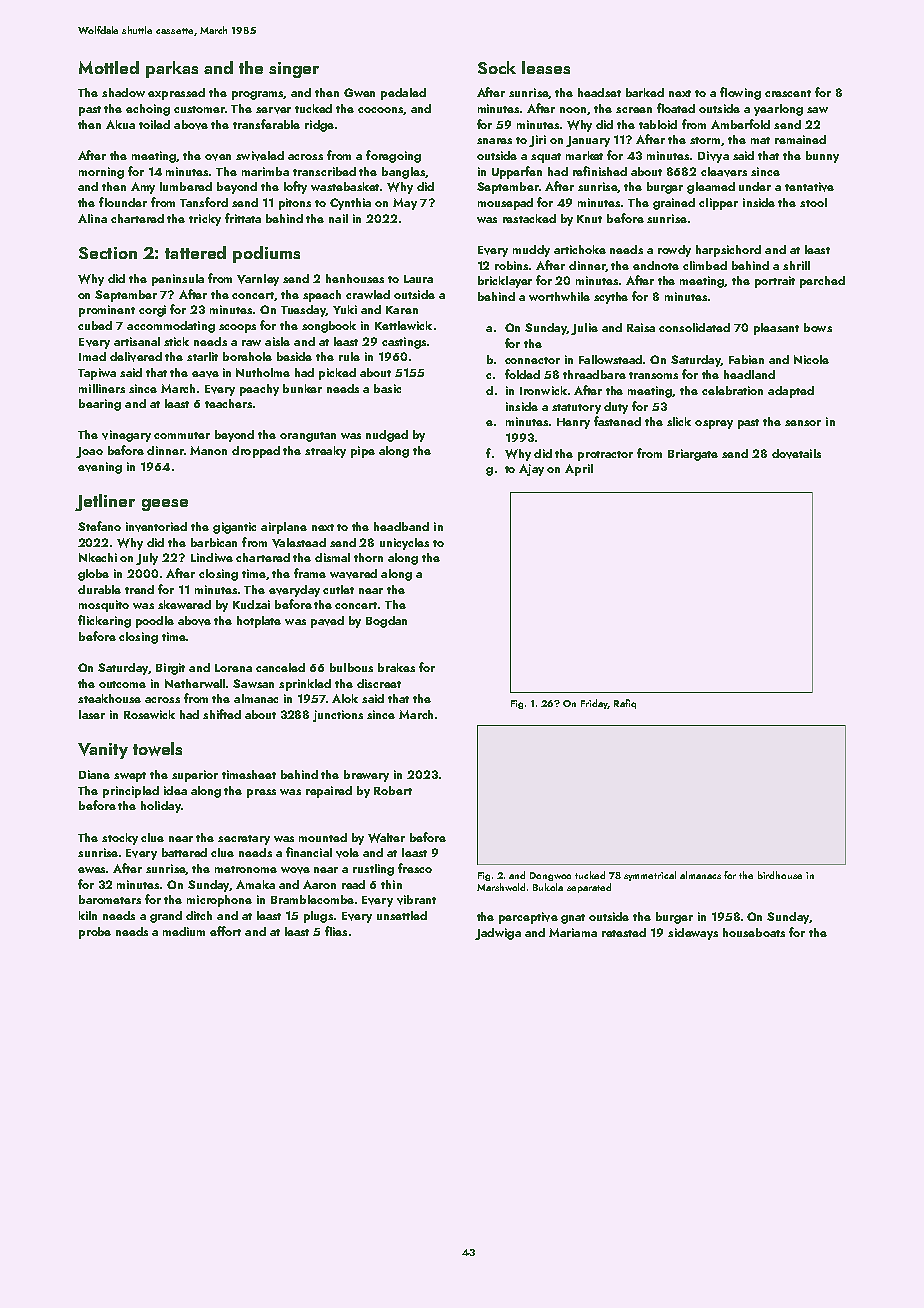 This document has height=1308, width=924. I want to click on crescent, so click(788, 93).
